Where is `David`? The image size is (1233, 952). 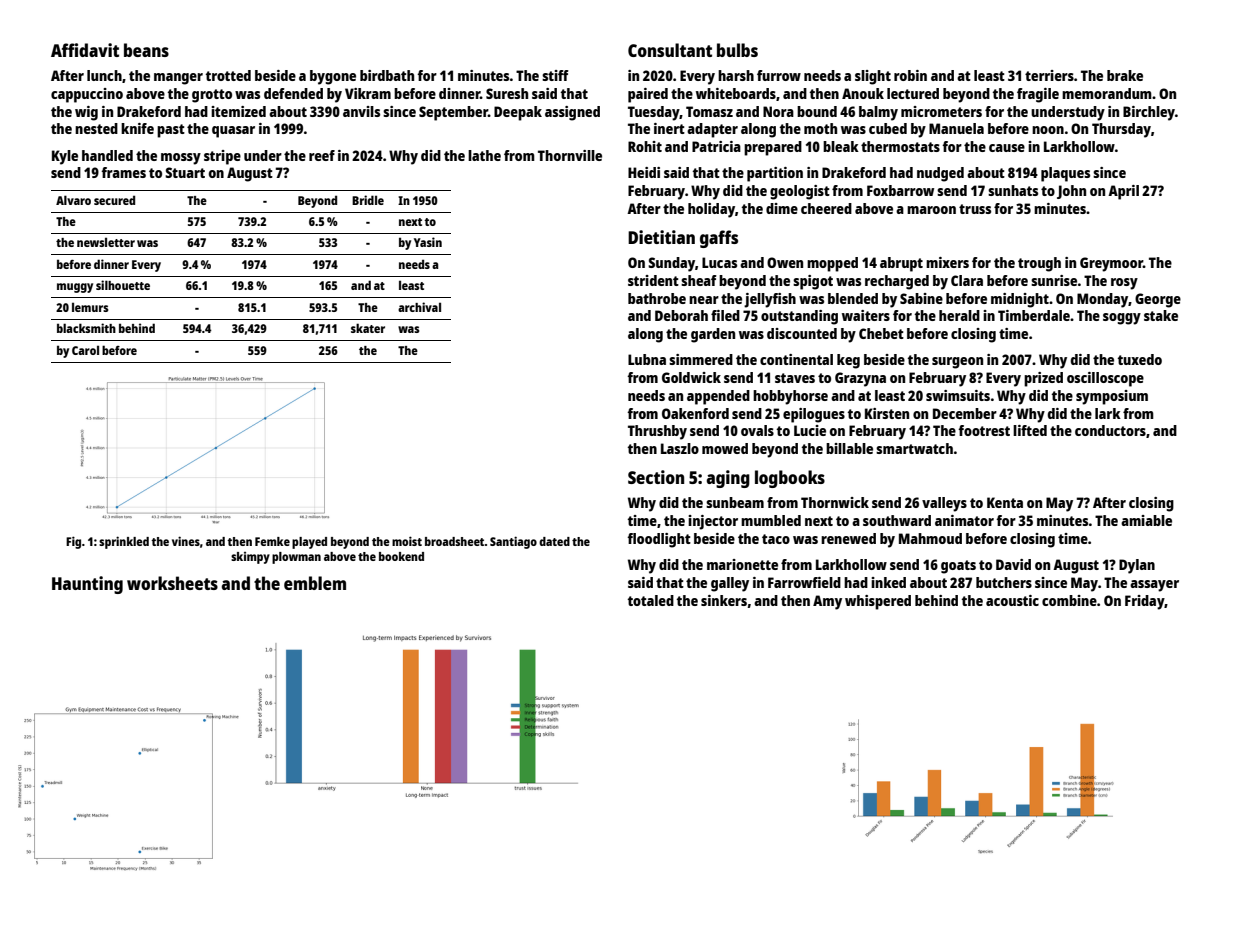
David is located at coordinates (1013, 564).
